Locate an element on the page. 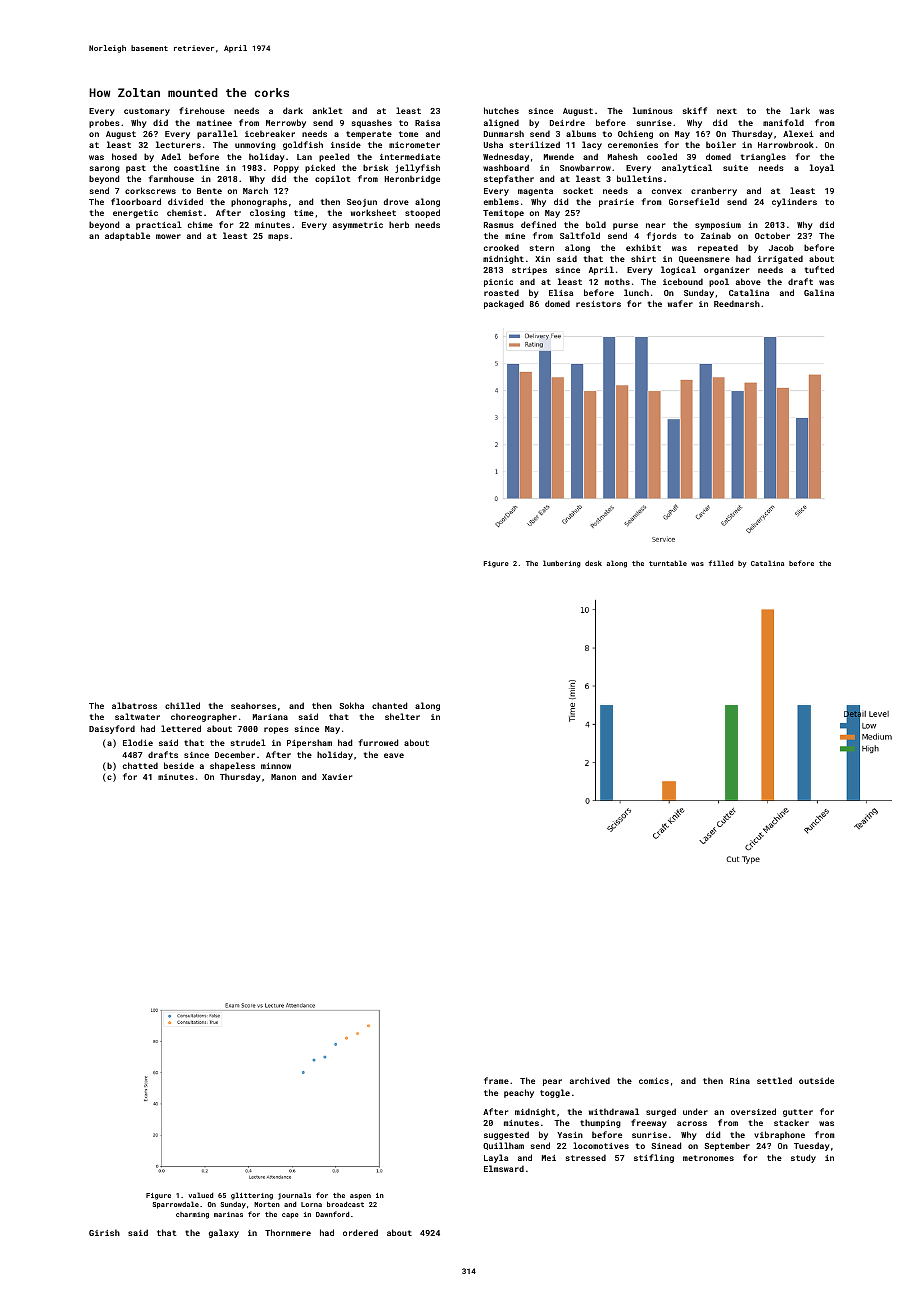 This page has height=1308, width=924. beside is located at coordinates (179, 765).
